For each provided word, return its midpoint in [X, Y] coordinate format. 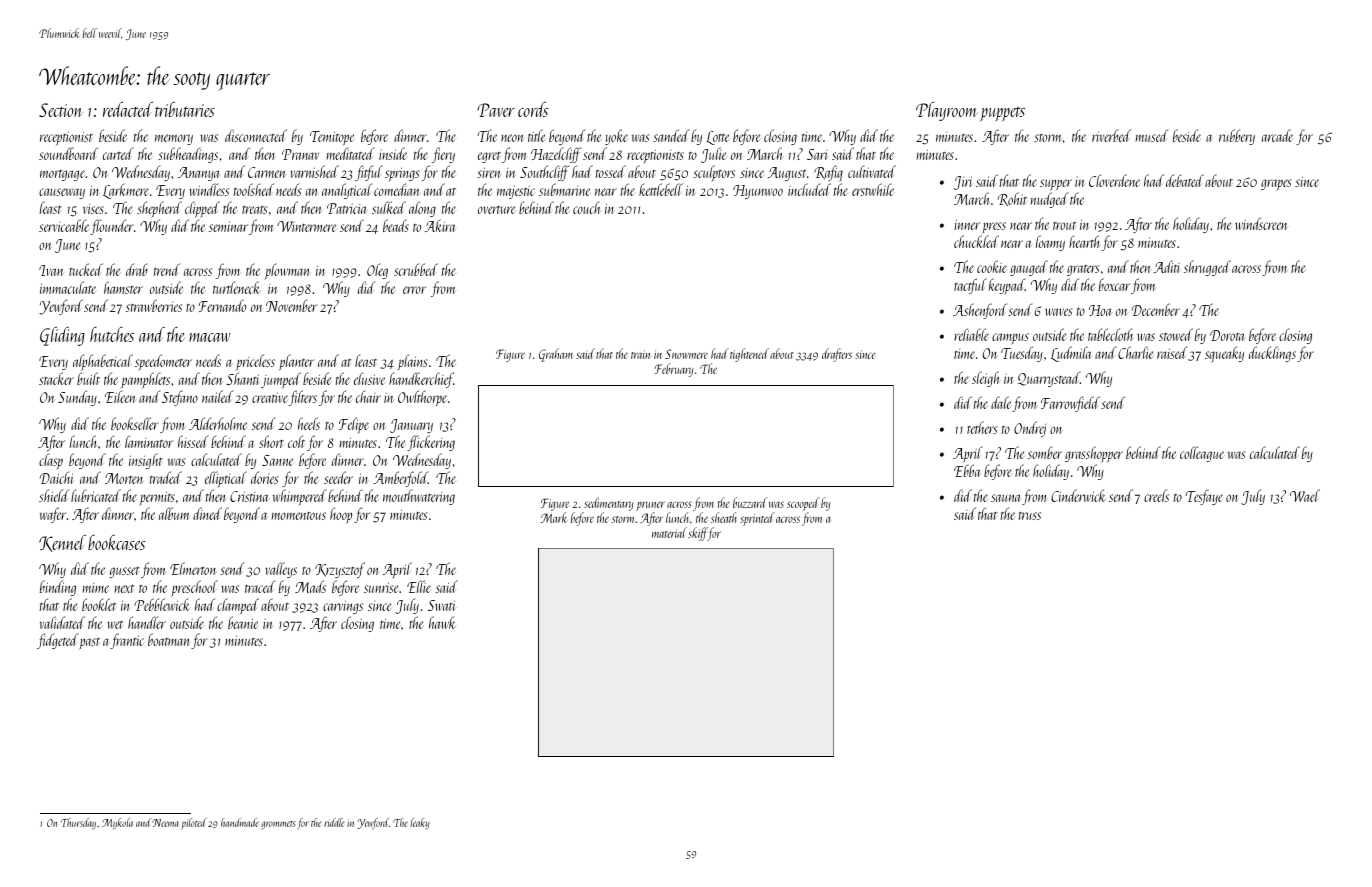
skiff [698, 534]
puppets [1002, 114]
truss [1030, 516]
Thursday [78, 824]
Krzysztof [340, 570]
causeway [62, 193]
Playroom [946, 111]
